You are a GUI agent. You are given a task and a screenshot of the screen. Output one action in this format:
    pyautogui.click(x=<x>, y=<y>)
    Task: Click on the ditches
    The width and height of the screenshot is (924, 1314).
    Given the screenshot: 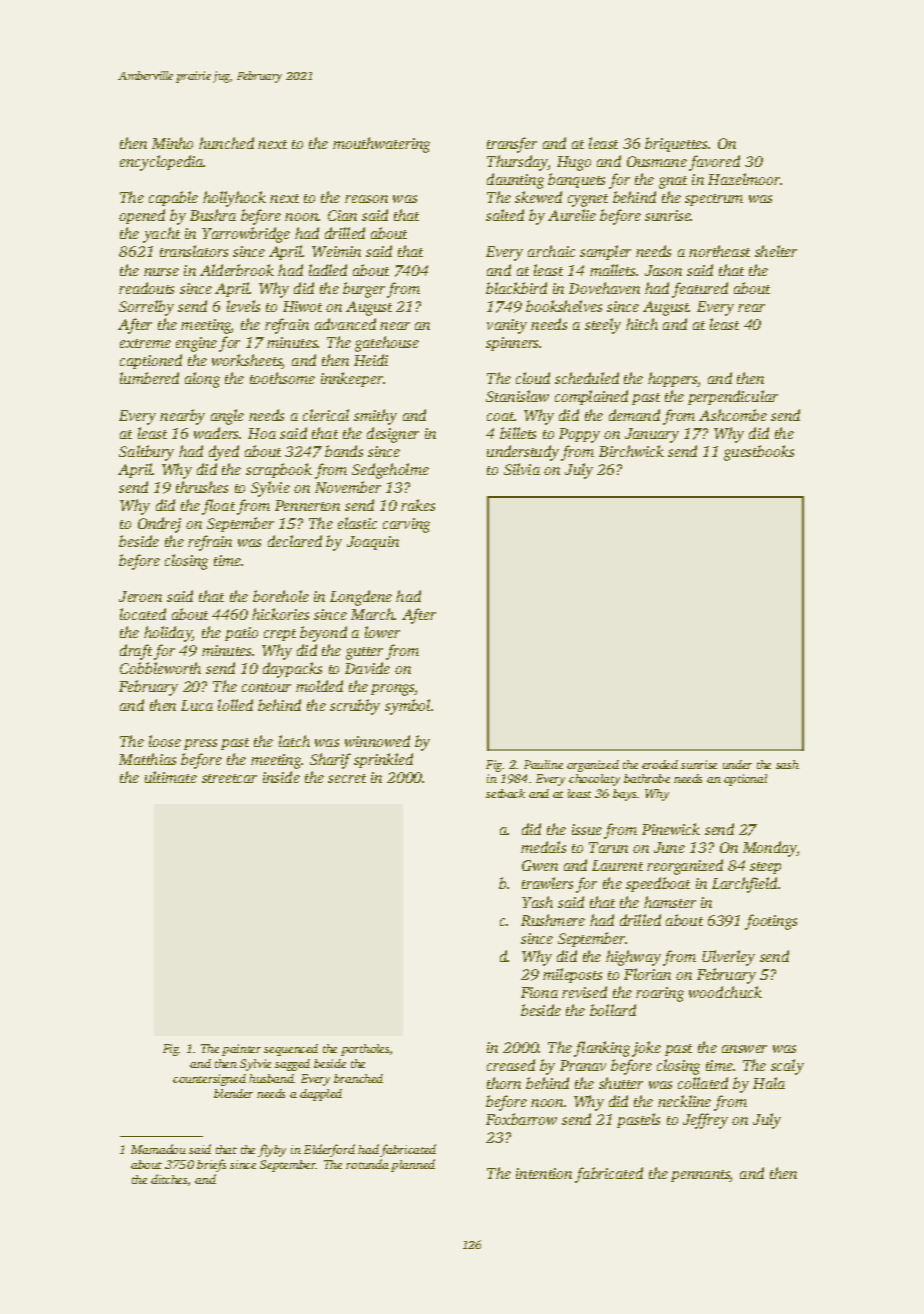 What is the action you would take?
    pyautogui.click(x=169, y=1179)
